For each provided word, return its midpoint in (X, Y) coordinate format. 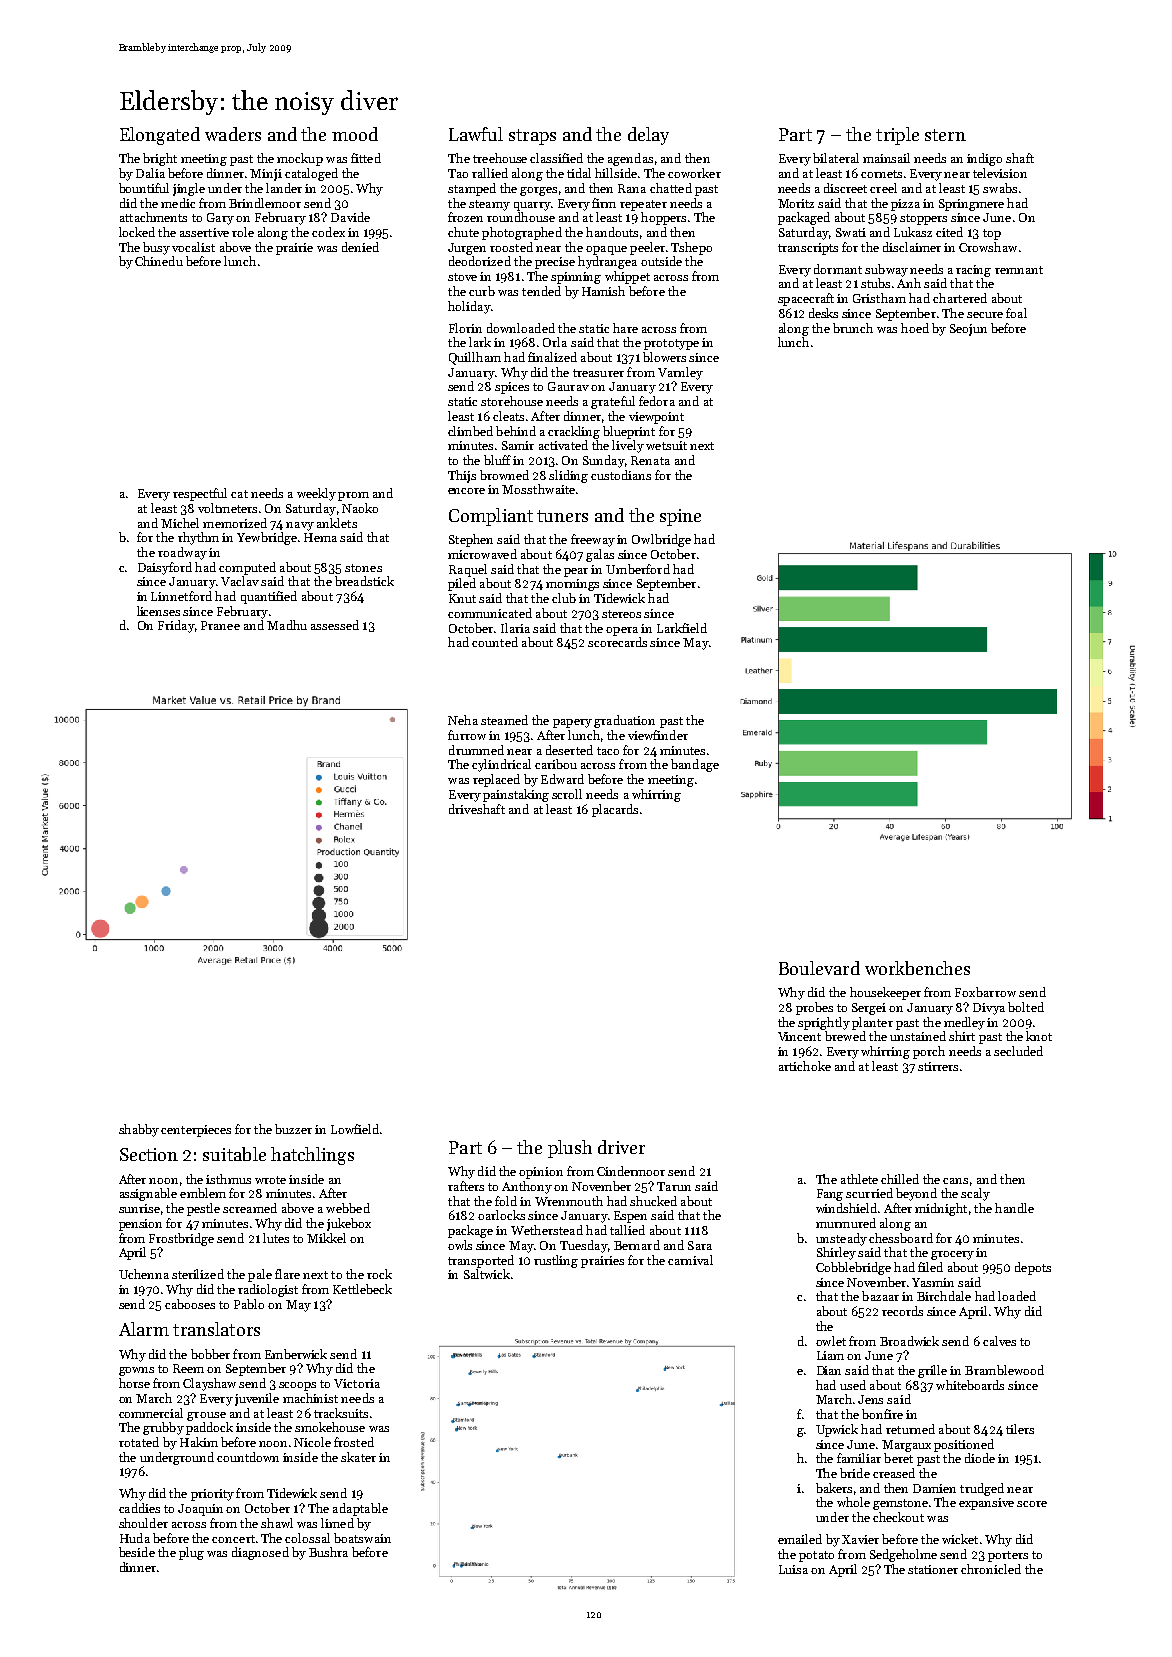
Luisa (793, 1569)
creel (883, 188)
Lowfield (355, 1129)
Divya (989, 1009)
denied (360, 247)
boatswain (362, 1538)
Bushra (328, 1552)
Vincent (799, 1036)
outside (661, 261)
